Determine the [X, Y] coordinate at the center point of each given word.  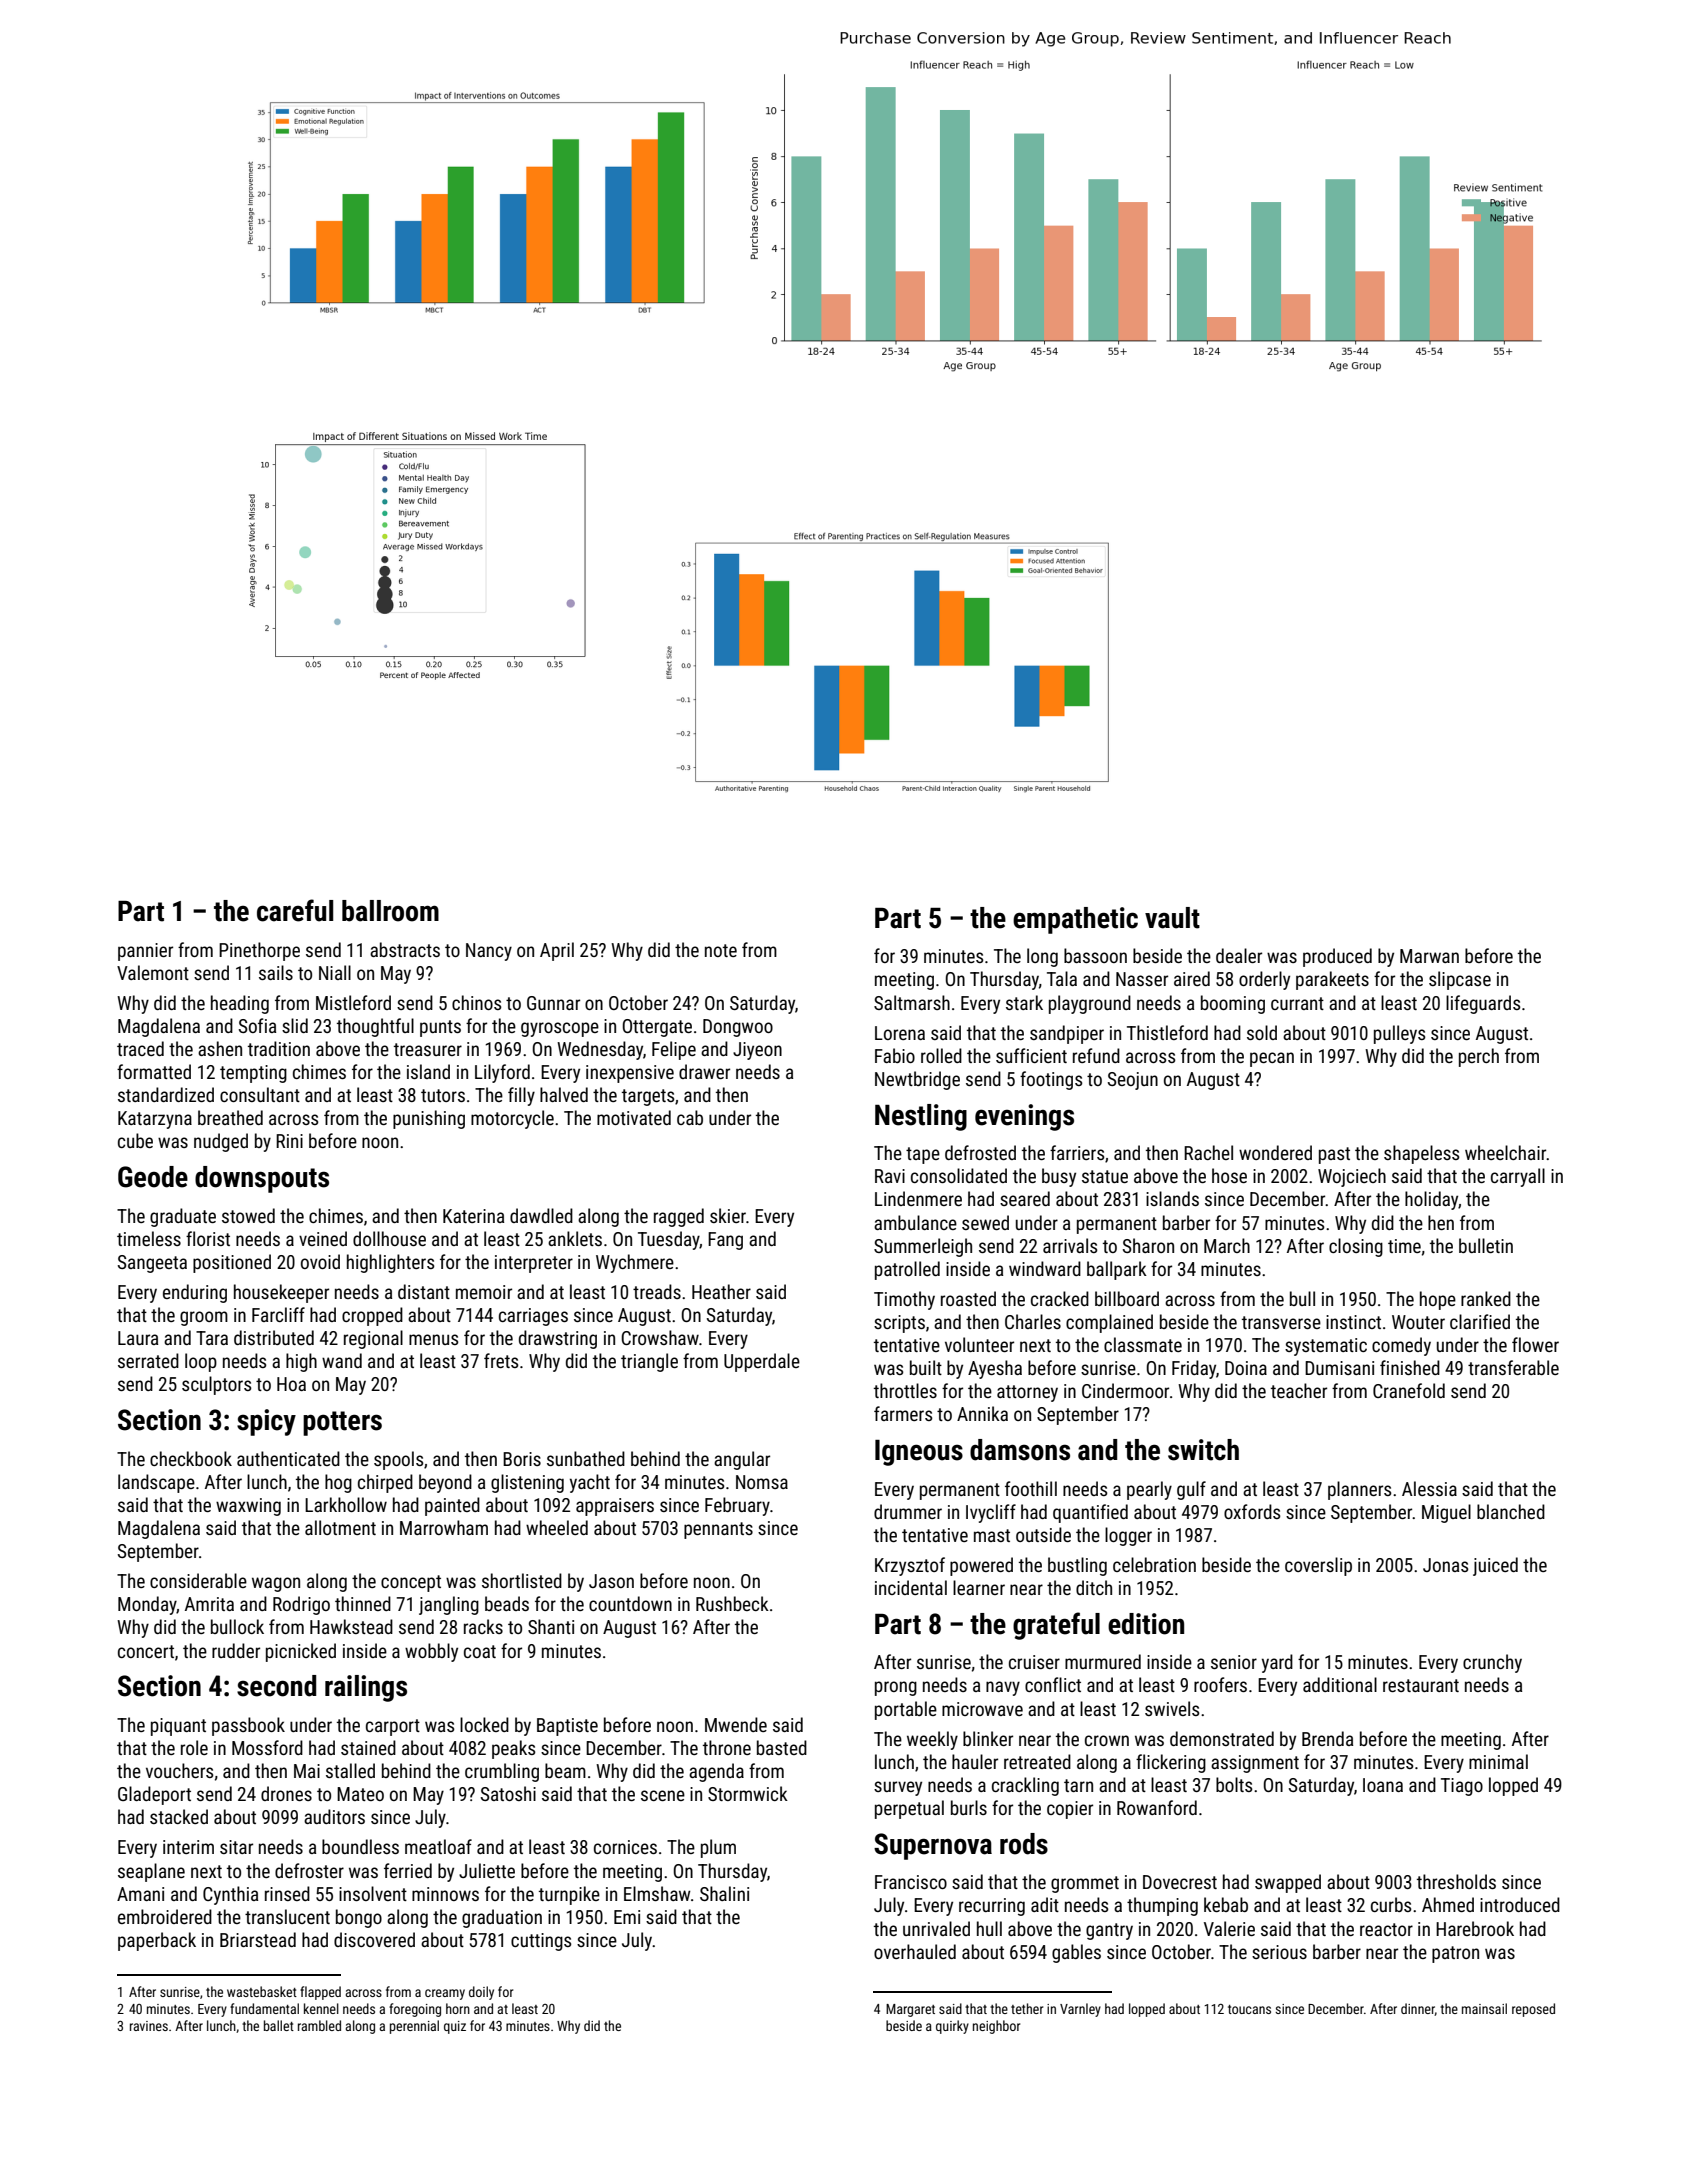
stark [1024, 1002]
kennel [321, 2008]
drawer [704, 1071]
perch [1479, 1057]
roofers [1220, 1684]
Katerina [473, 1216]
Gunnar [553, 1003]
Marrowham [444, 1527]
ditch [1094, 1587]
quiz [455, 2027]
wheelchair [1506, 1152]
